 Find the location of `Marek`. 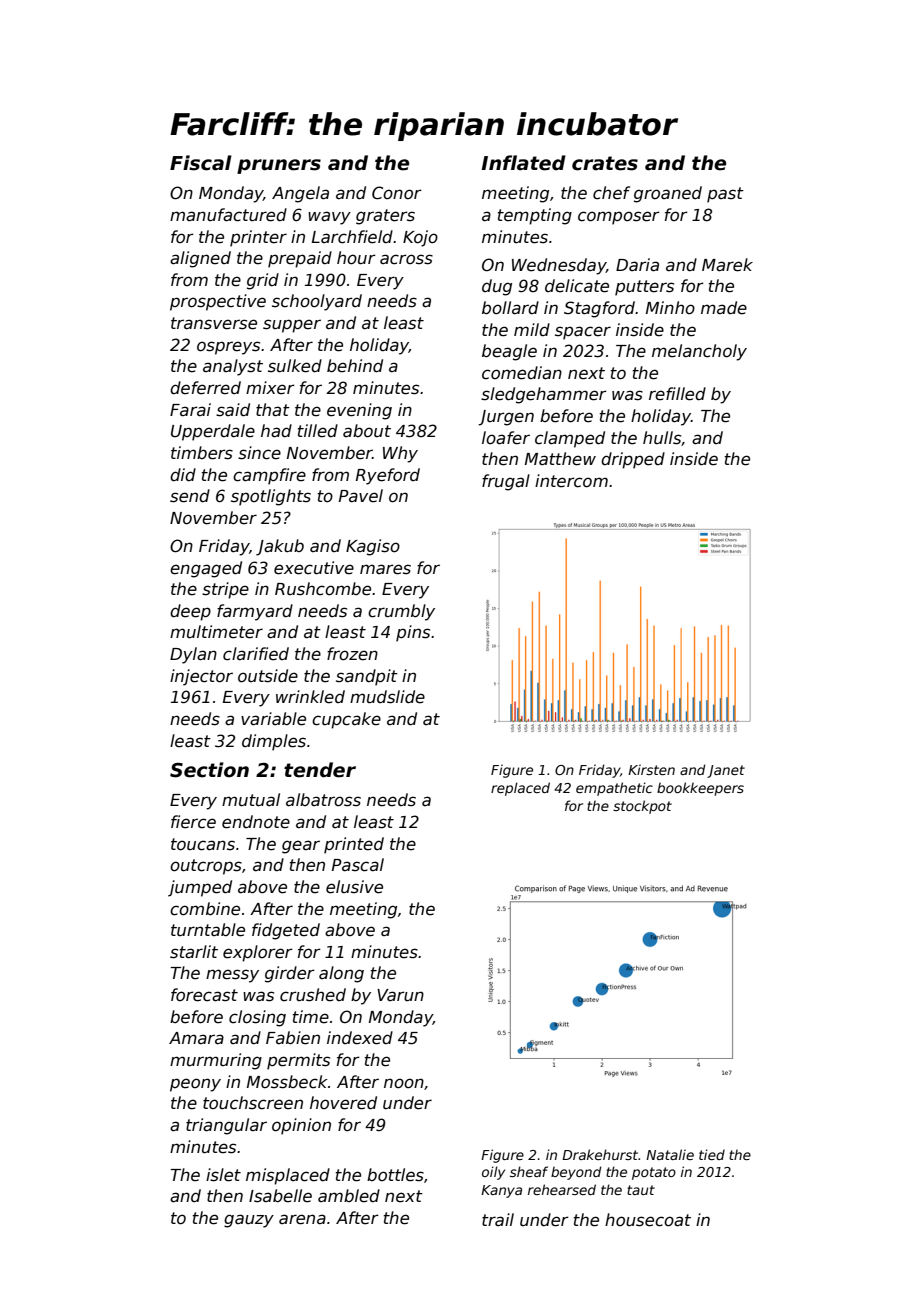

Marek is located at coordinates (727, 265).
